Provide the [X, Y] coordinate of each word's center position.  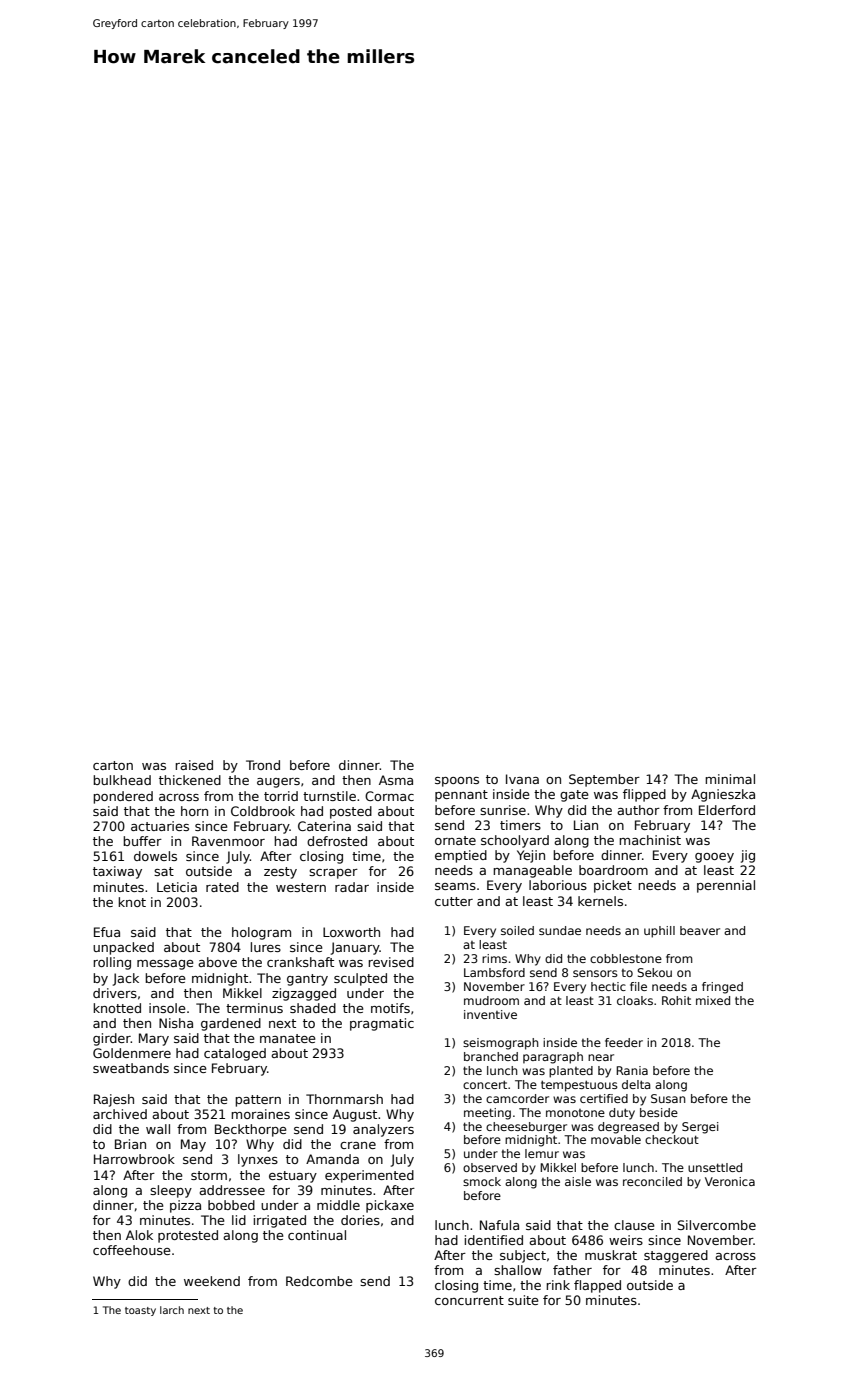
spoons [457, 782]
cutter [454, 901]
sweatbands [131, 1068]
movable [616, 1139]
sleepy [171, 1191]
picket [613, 886]
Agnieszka [723, 795]
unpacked [123, 948]
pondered [123, 797]
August [355, 1115]
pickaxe [390, 1206]
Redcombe [319, 1281]
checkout [672, 1139]
